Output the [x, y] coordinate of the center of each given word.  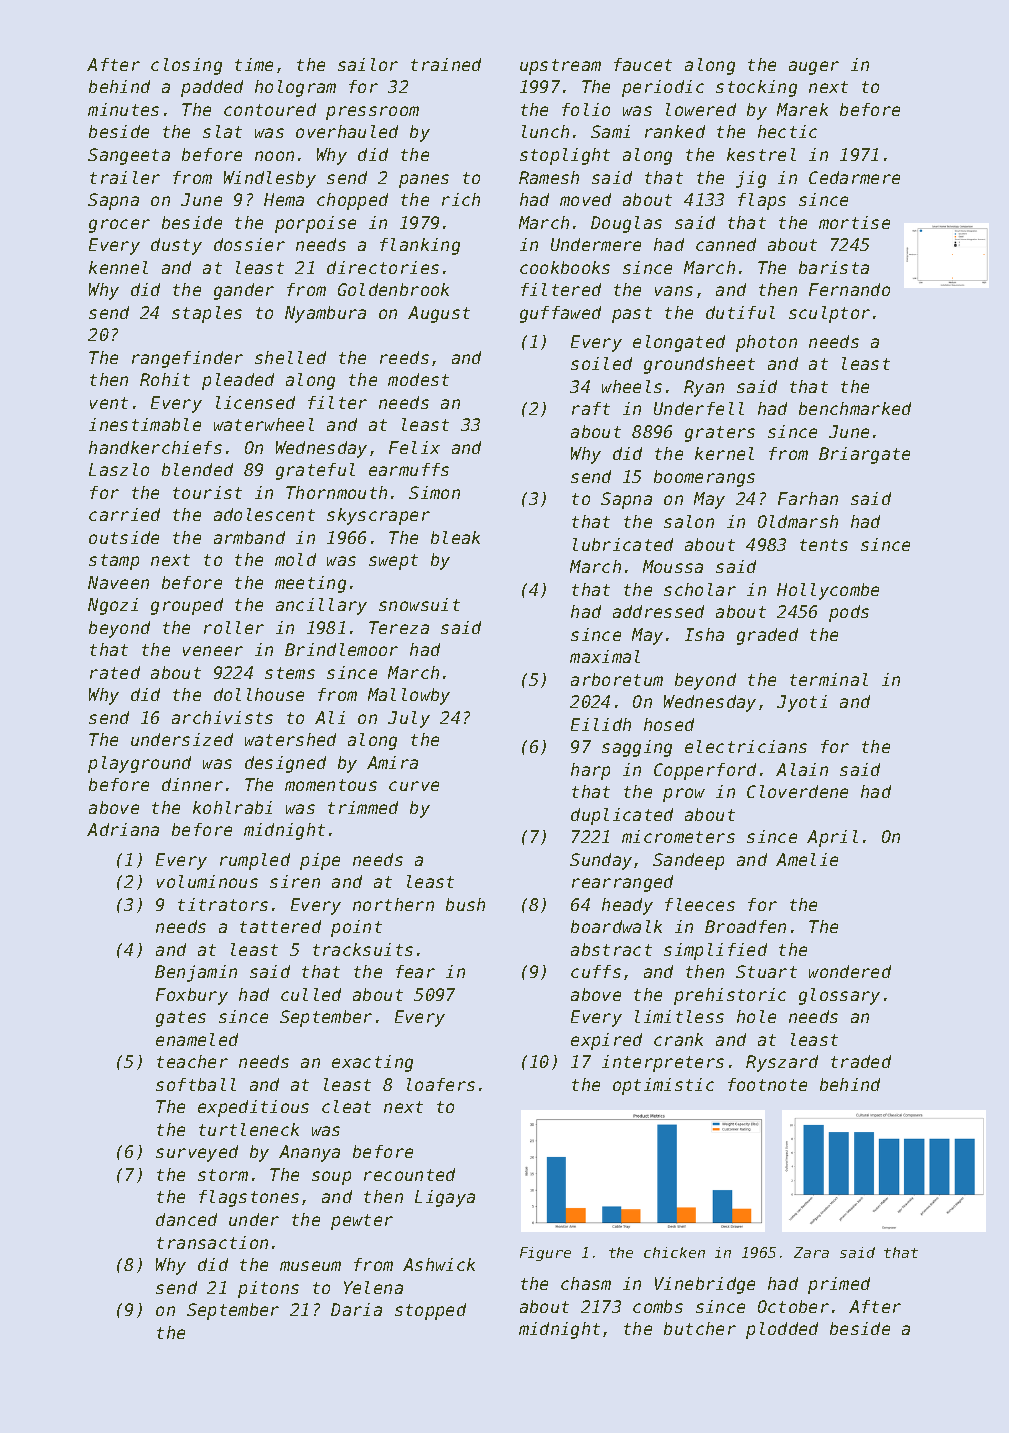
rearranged [622, 883]
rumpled [255, 861]
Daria [356, 1309]
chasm [586, 1283]
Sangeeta [129, 156]
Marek [802, 109]
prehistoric [730, 996]
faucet [643, 64]
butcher [700, 1328]
